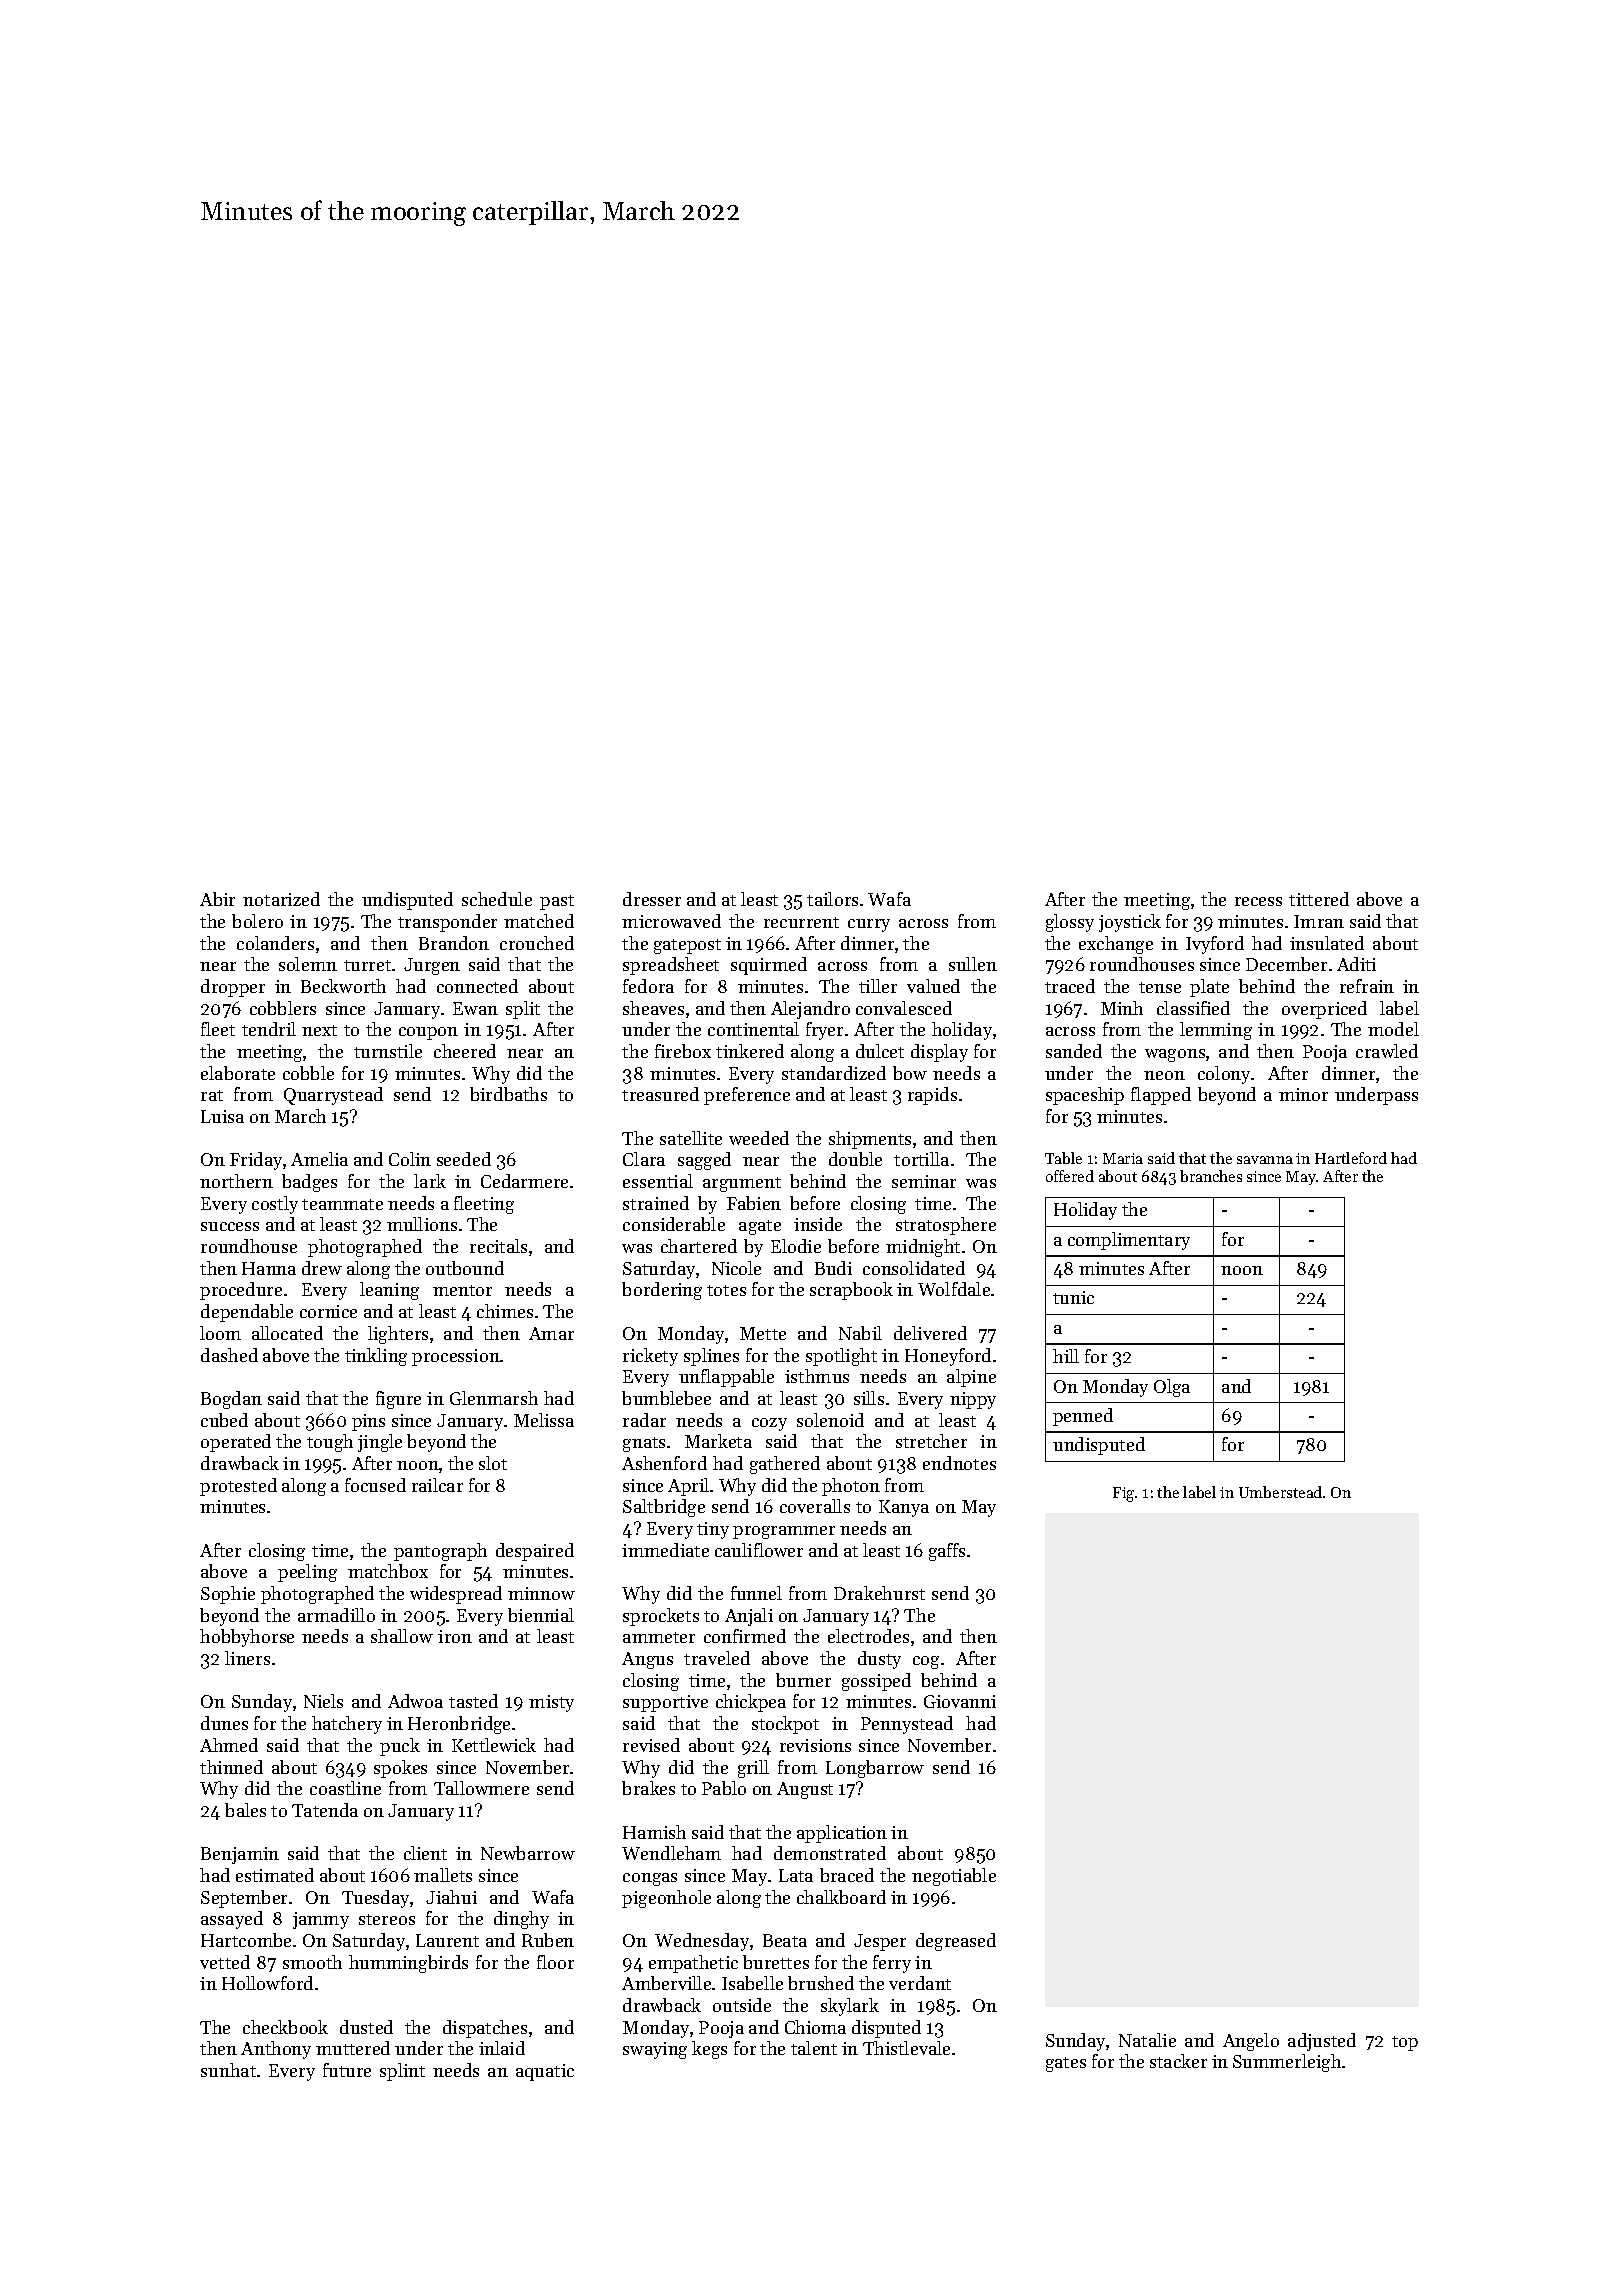 The width and height of the screenshot is (1620, 2292). Describe the element at coordinates (954, 1877) in the screenshot. I see `negotiable` at that location.
